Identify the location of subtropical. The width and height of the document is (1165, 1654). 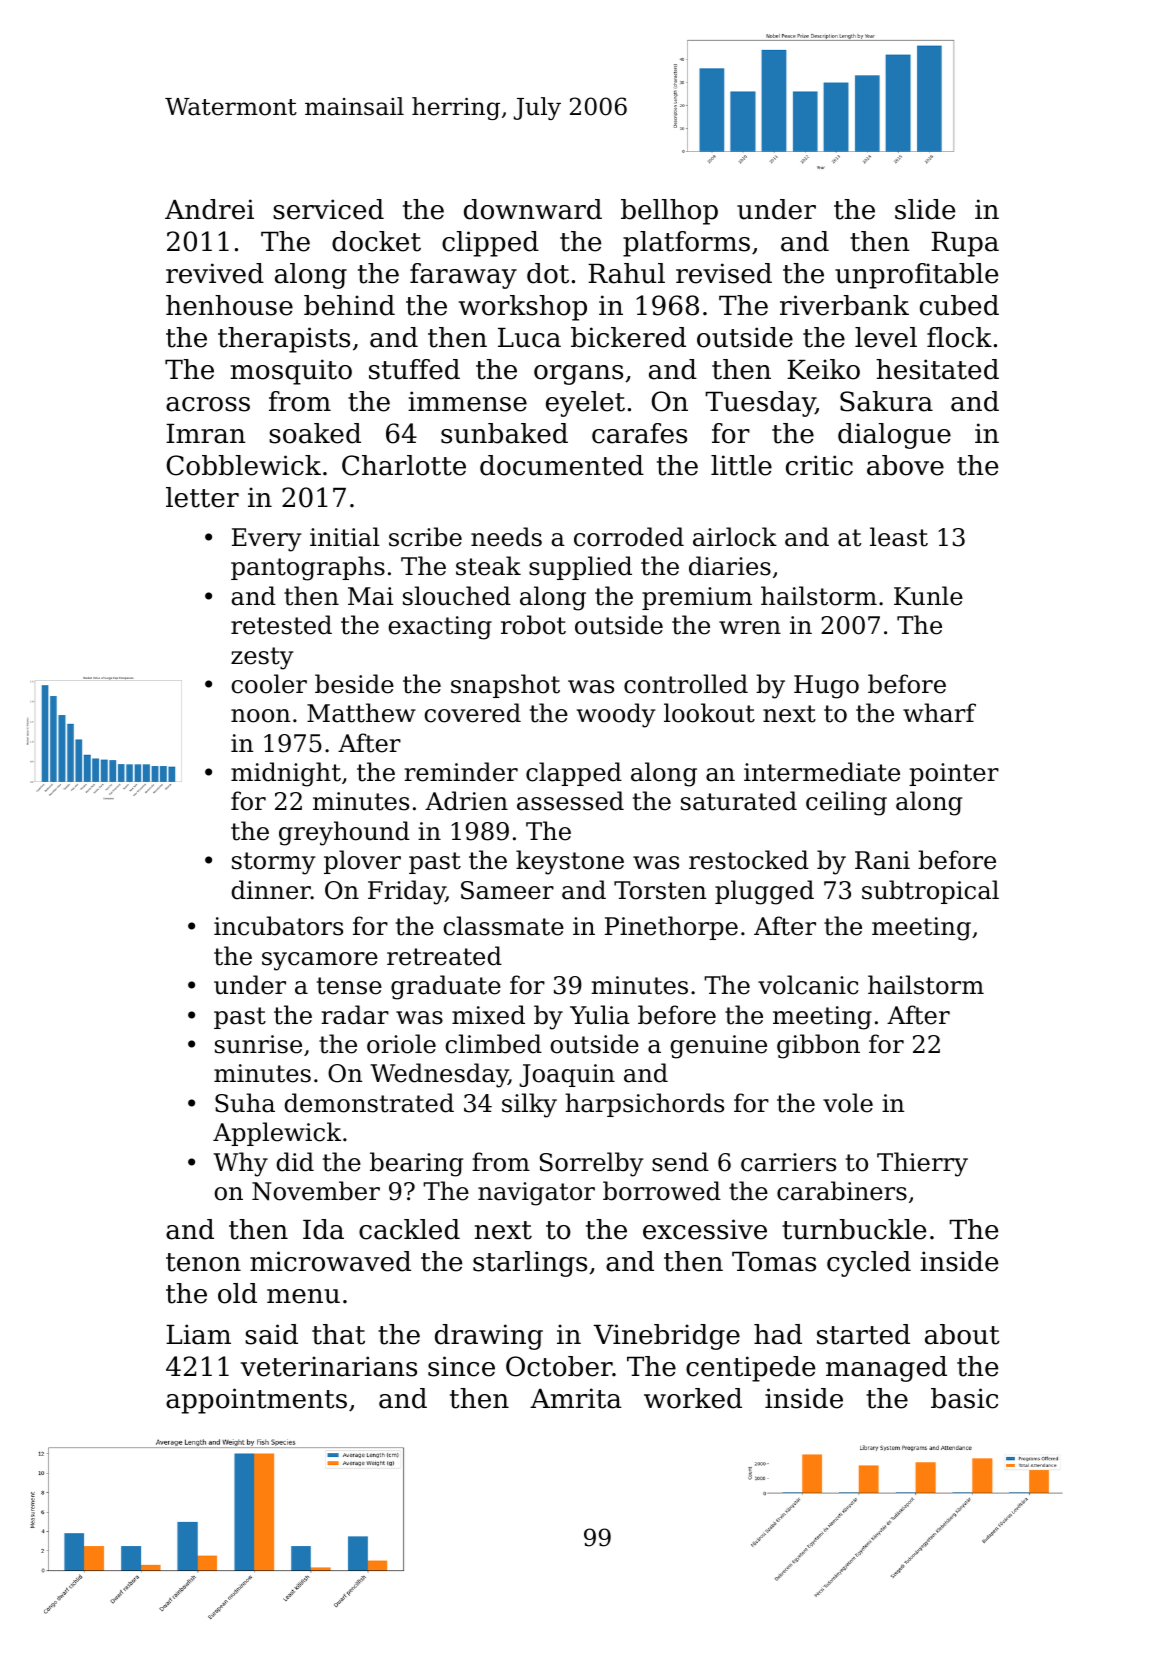
(930, 892).
